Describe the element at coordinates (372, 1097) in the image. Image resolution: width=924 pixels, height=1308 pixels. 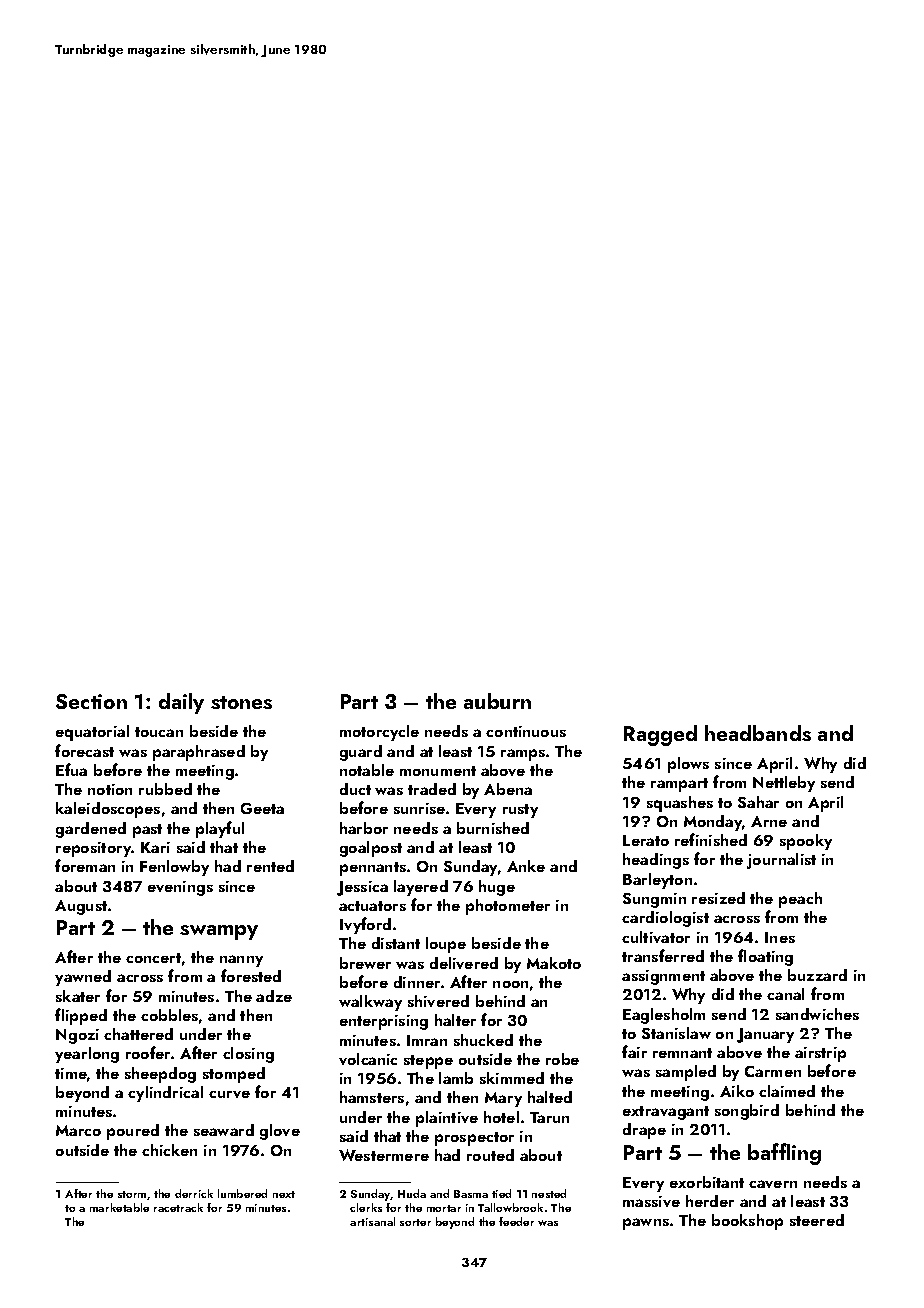
I see `hamsters` at that location.
